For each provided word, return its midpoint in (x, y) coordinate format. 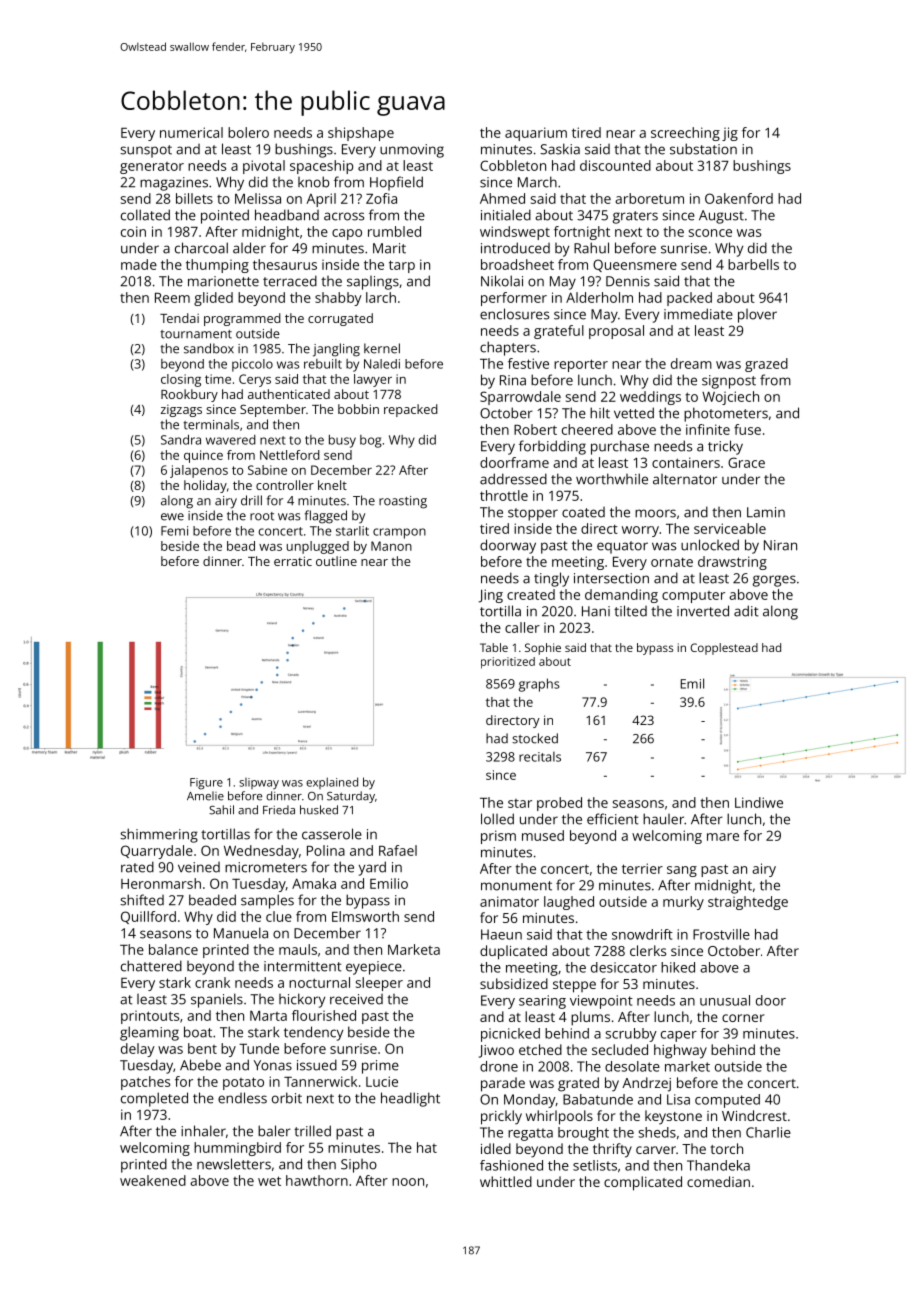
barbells (753, 264)
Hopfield (396, 183)
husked (319, 810)
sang (682, 871)
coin (133, 231)
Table (494, 647)
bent (202, 1048)
